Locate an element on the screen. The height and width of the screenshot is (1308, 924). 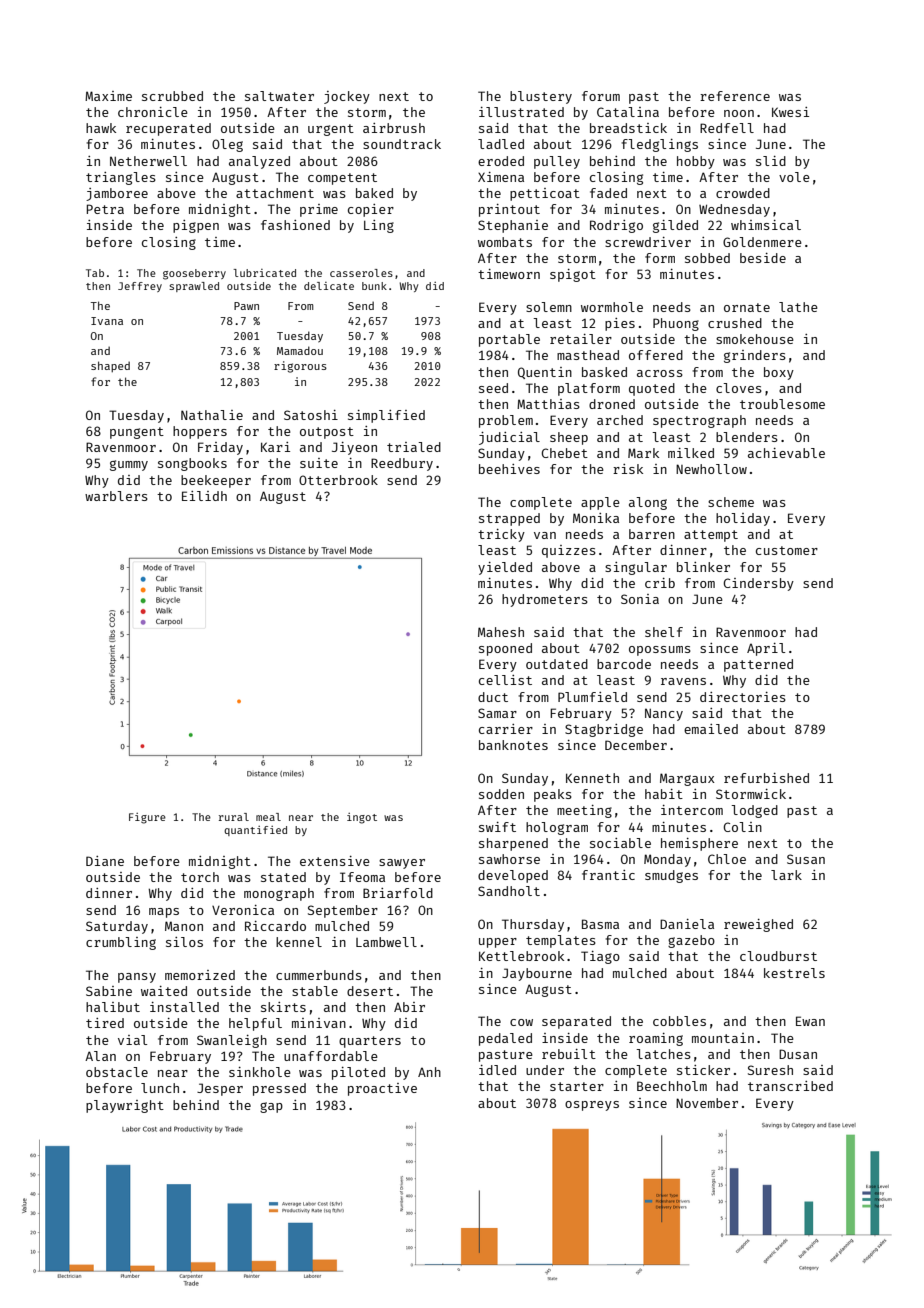
spigot is located at coordinates (573, 275).
